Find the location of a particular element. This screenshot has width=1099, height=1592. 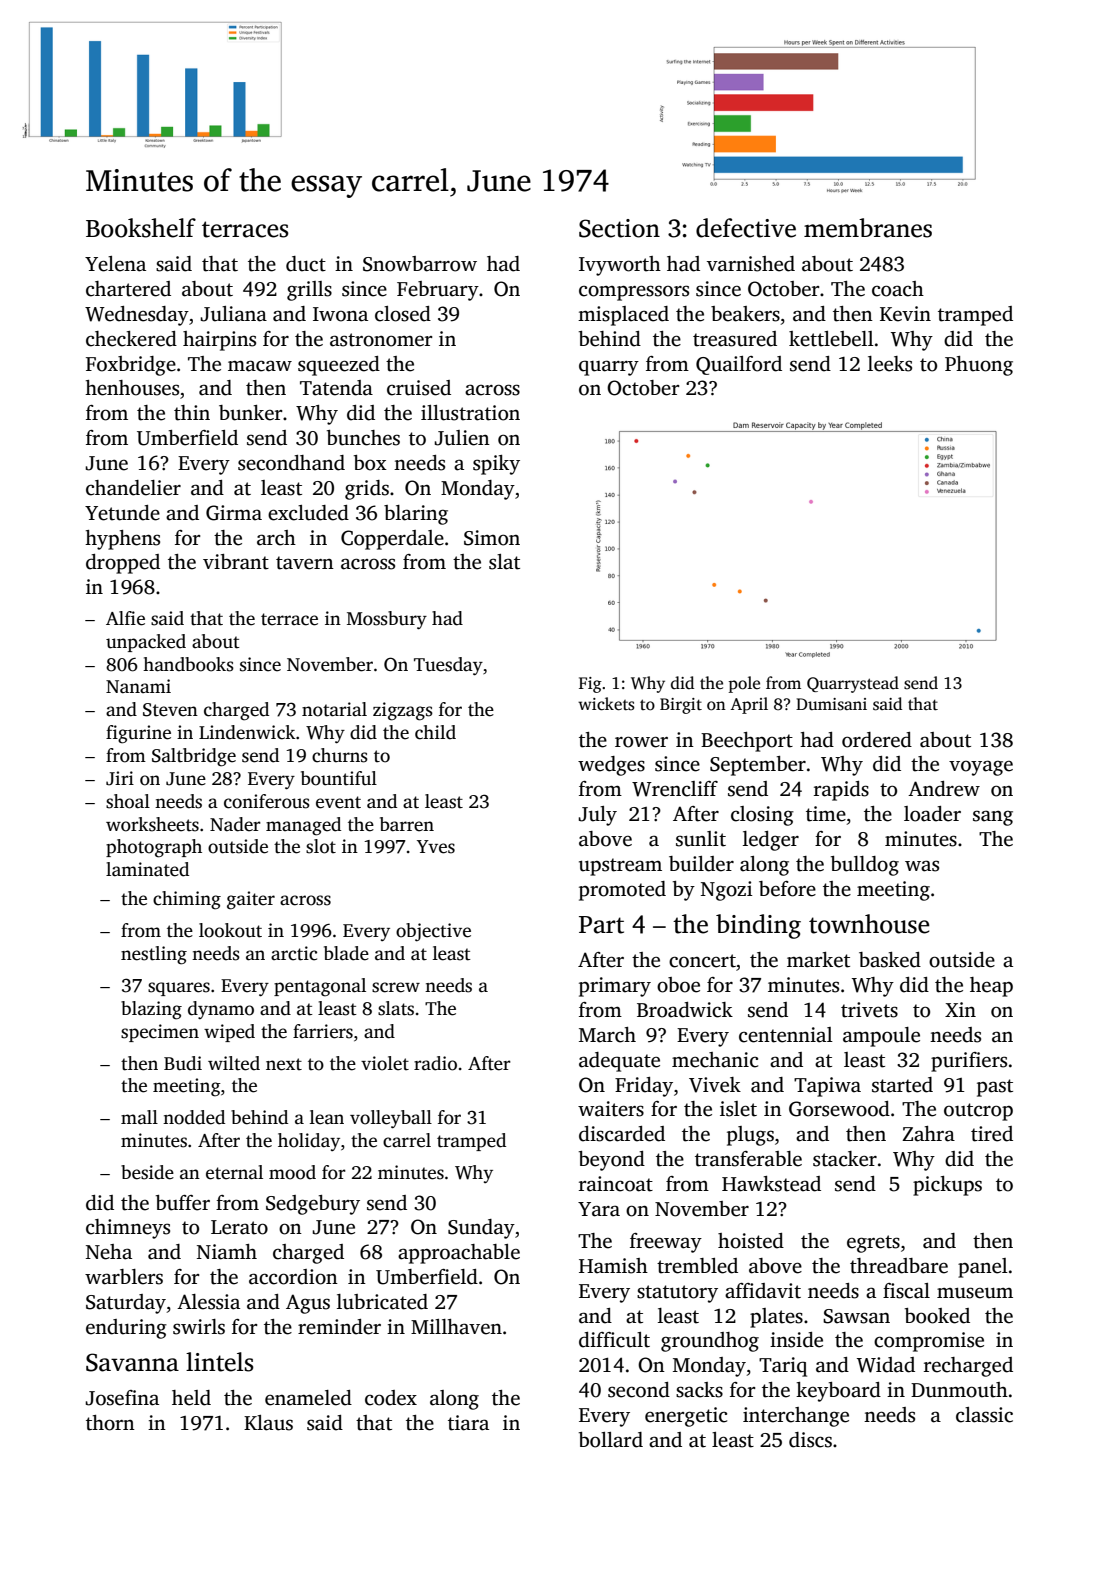

Klaus is located at coordinates (268, 1423).
